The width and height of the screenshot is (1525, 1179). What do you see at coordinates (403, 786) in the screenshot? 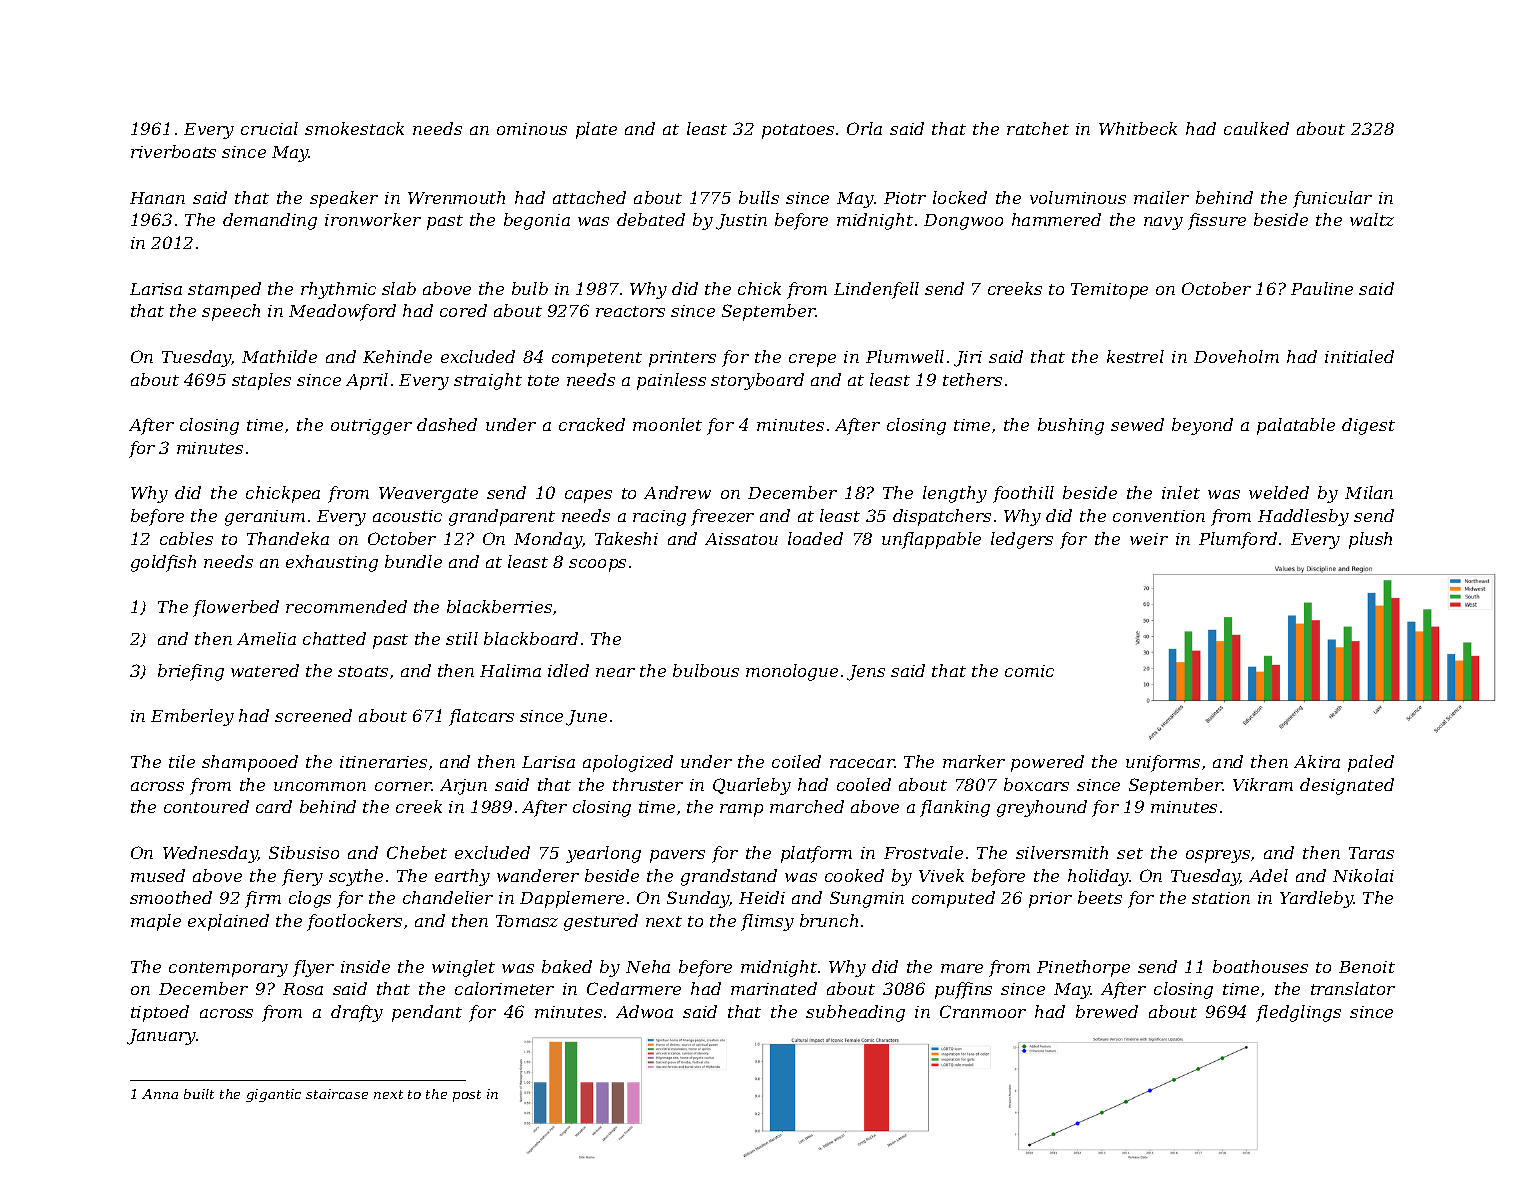
I see `corner` at bounding box center [403, 786].
